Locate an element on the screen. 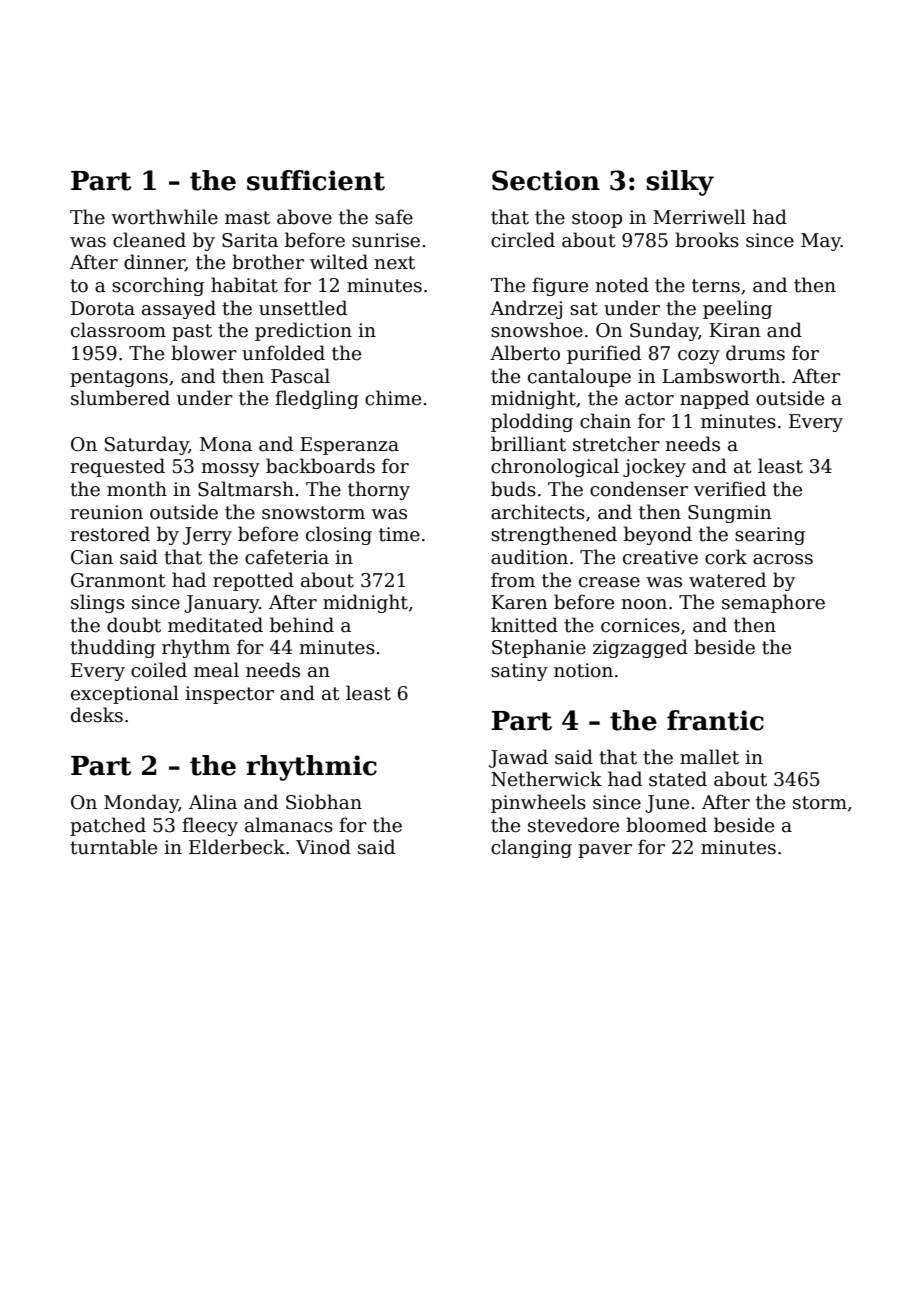  silky is located at coordinates (680, 183).
